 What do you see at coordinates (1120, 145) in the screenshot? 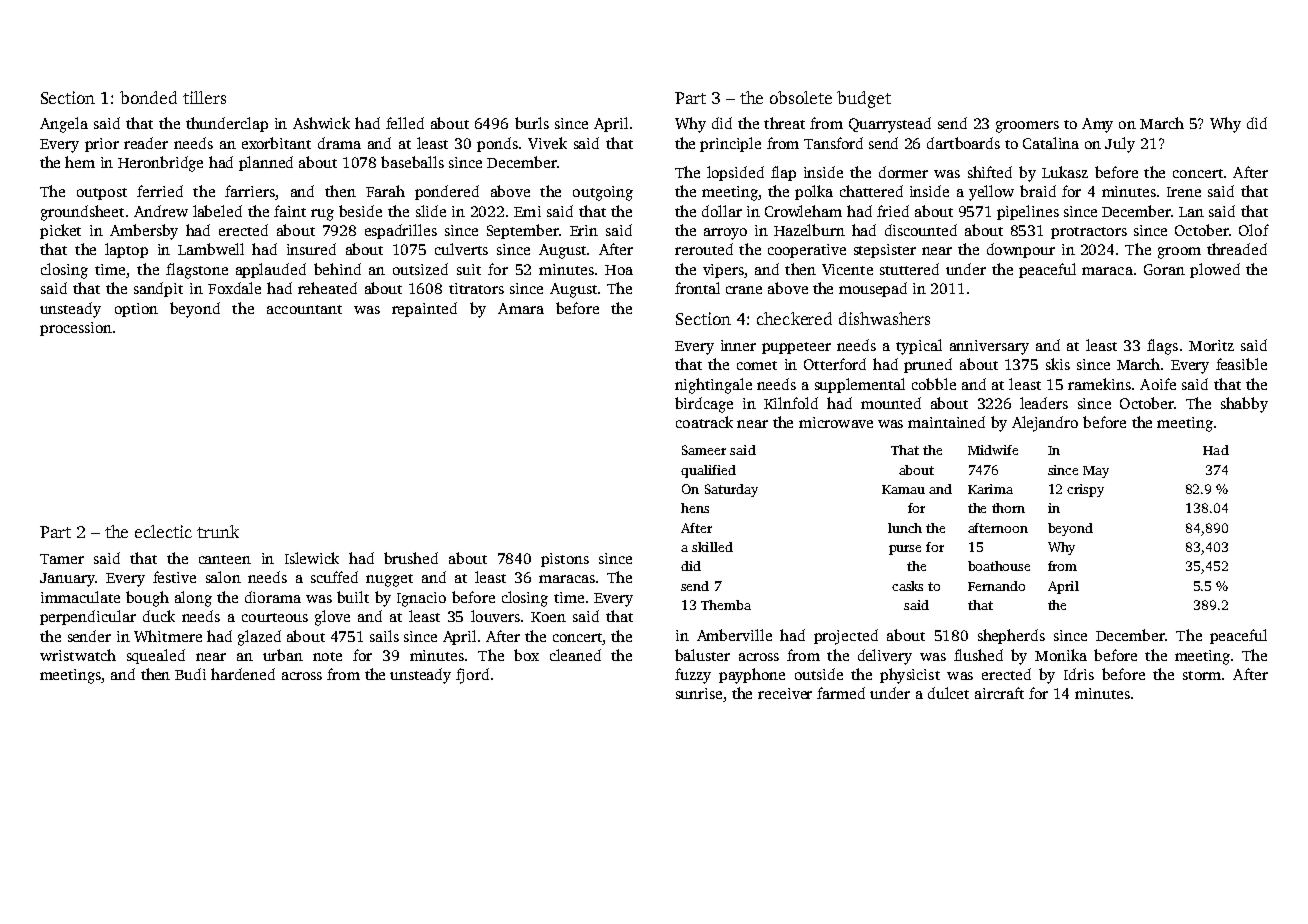
I see `July` at bounding box center [1120, 145].
